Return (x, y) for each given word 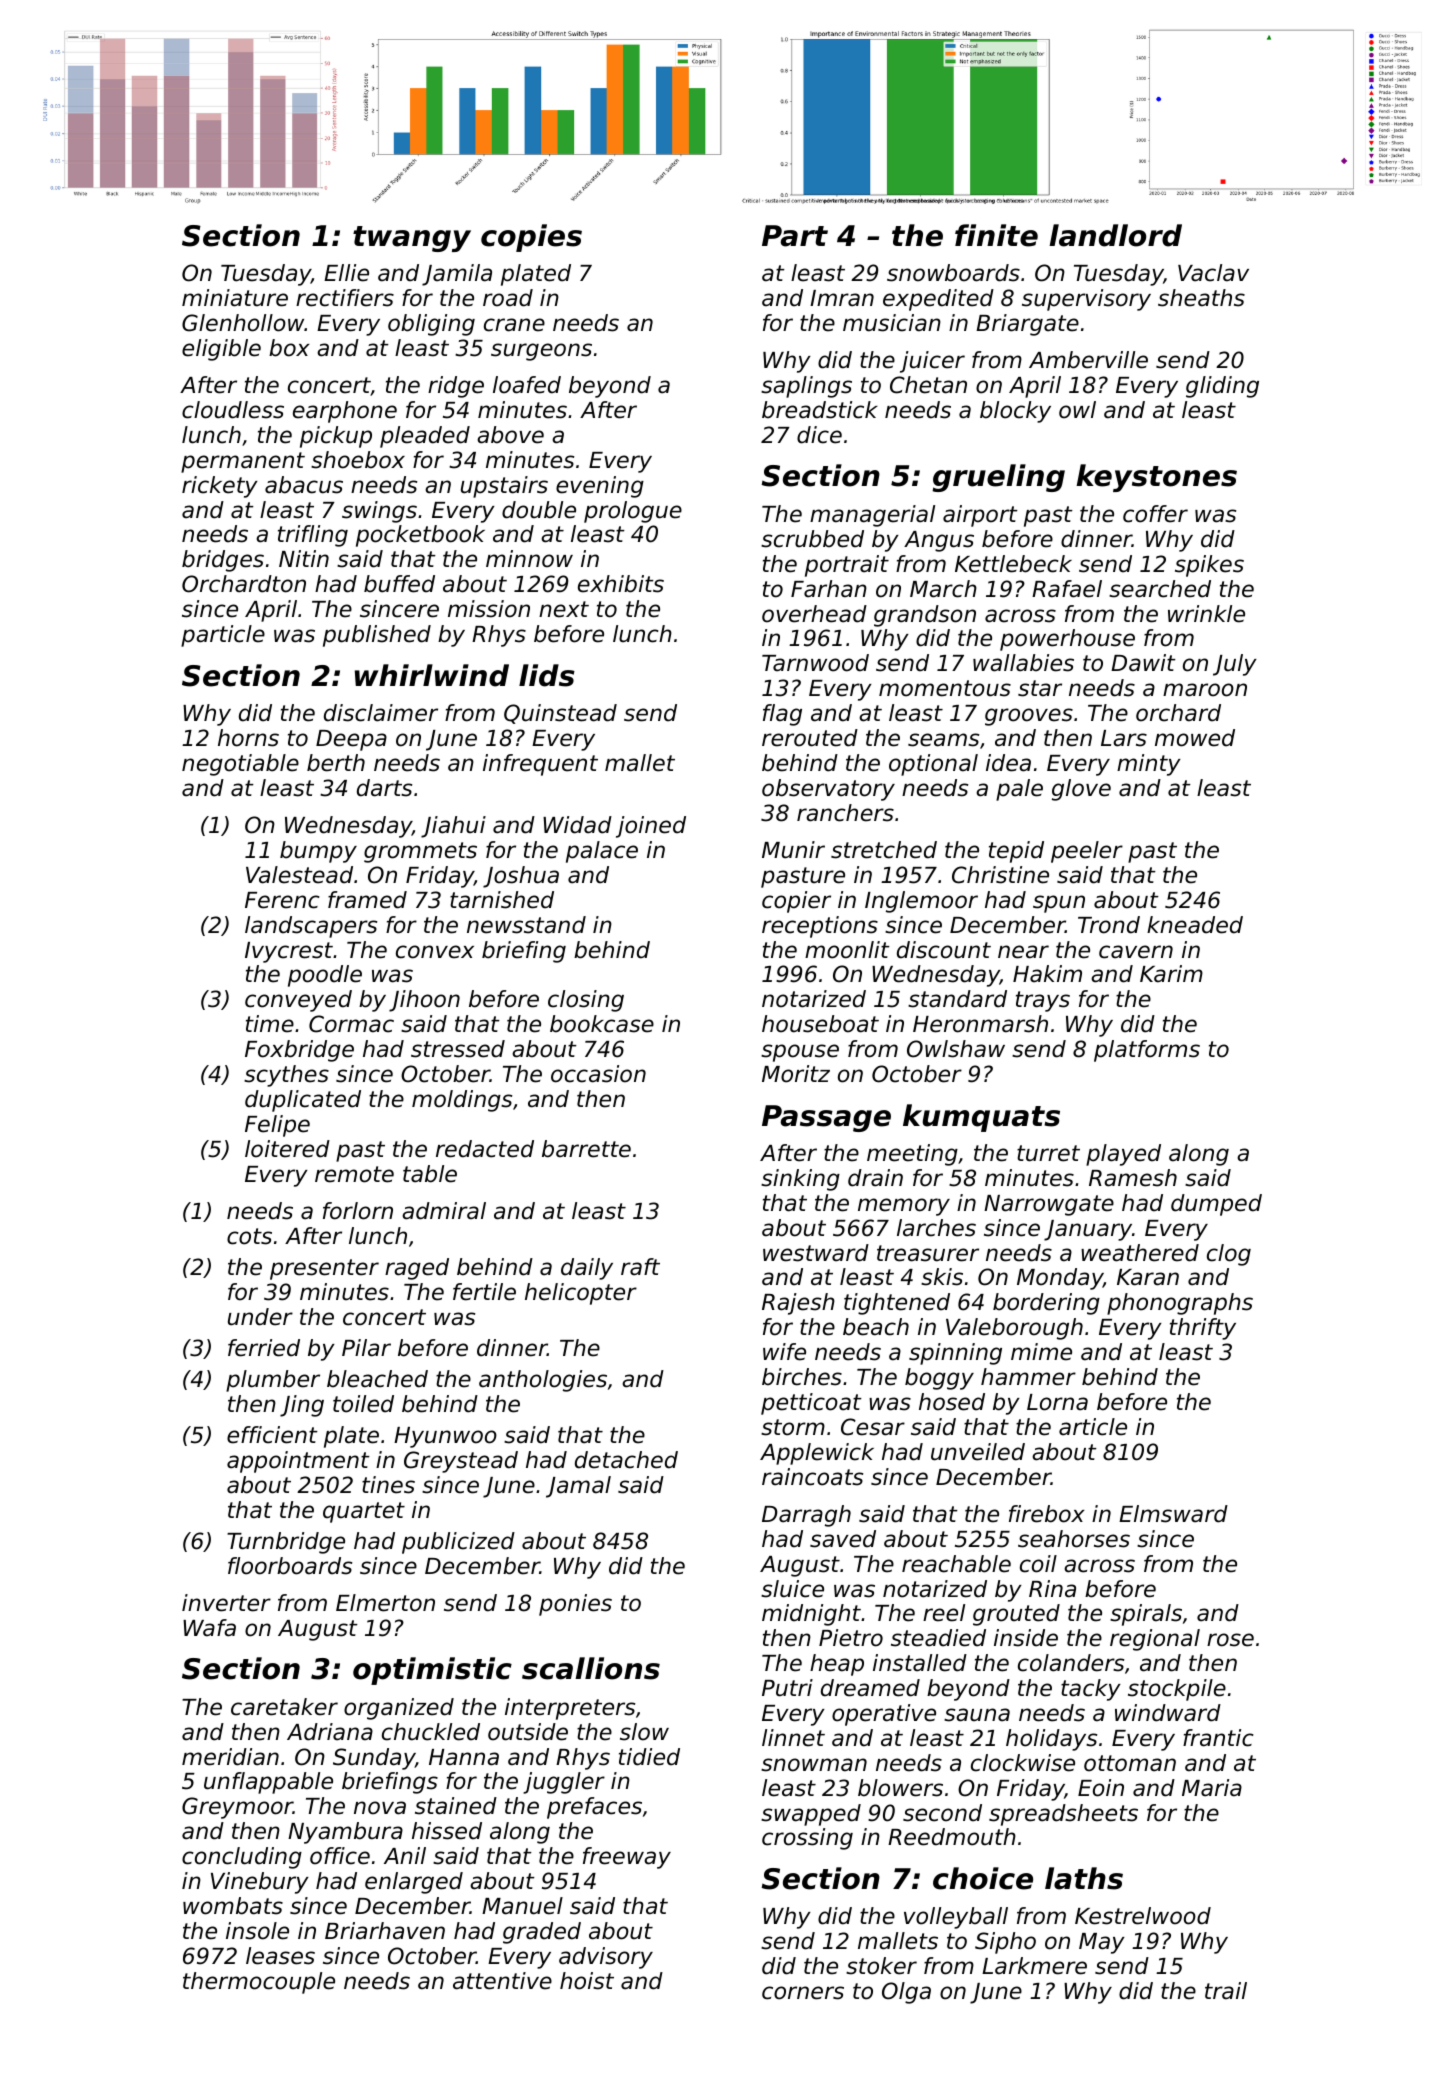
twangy (412, 239)
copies (531, 238)
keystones (1156, 478)
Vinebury (260, 1883)
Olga (906, 1993)
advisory (606, 1958)
